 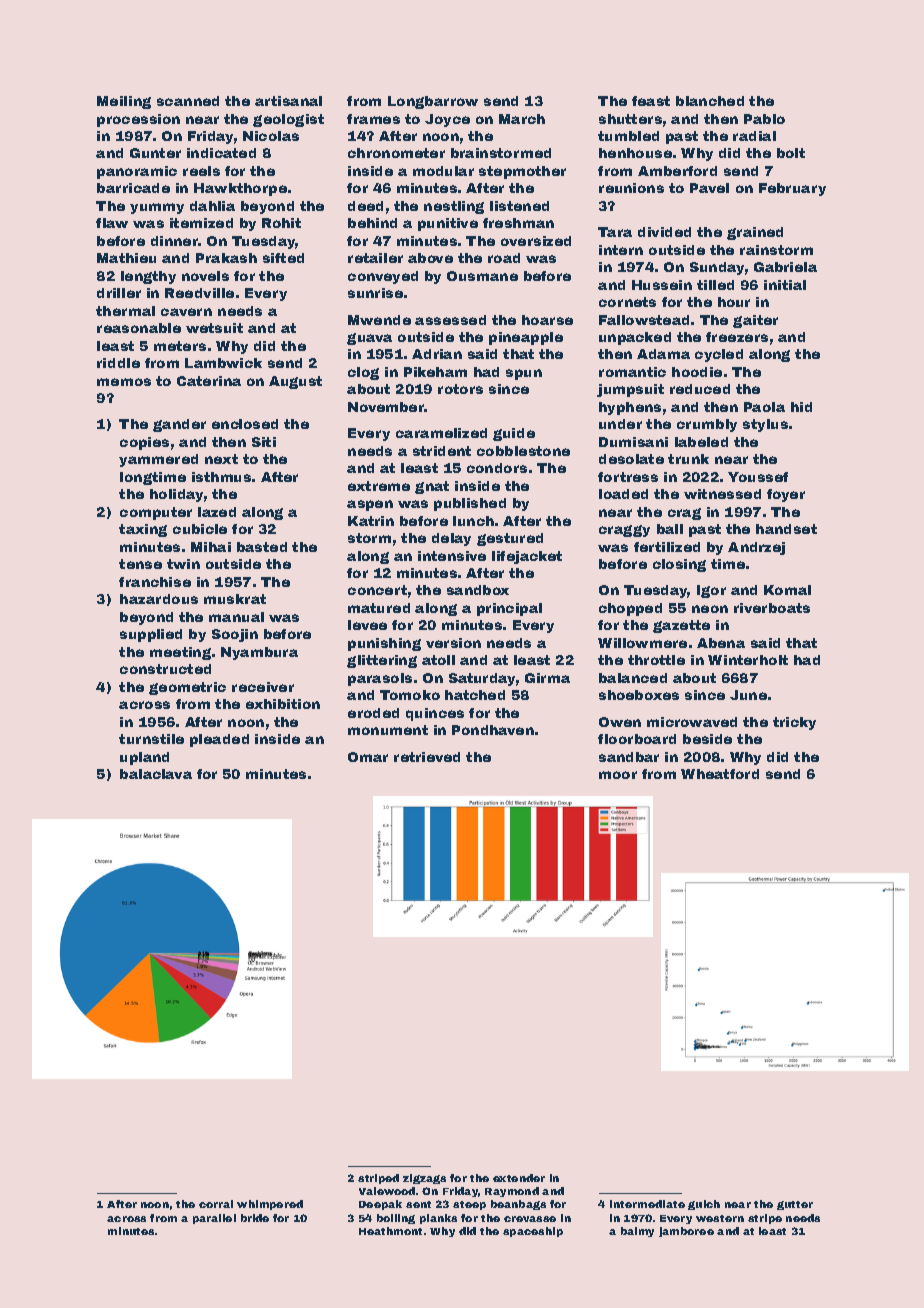 I want to click on atoll, so click(x=438, y=660).
